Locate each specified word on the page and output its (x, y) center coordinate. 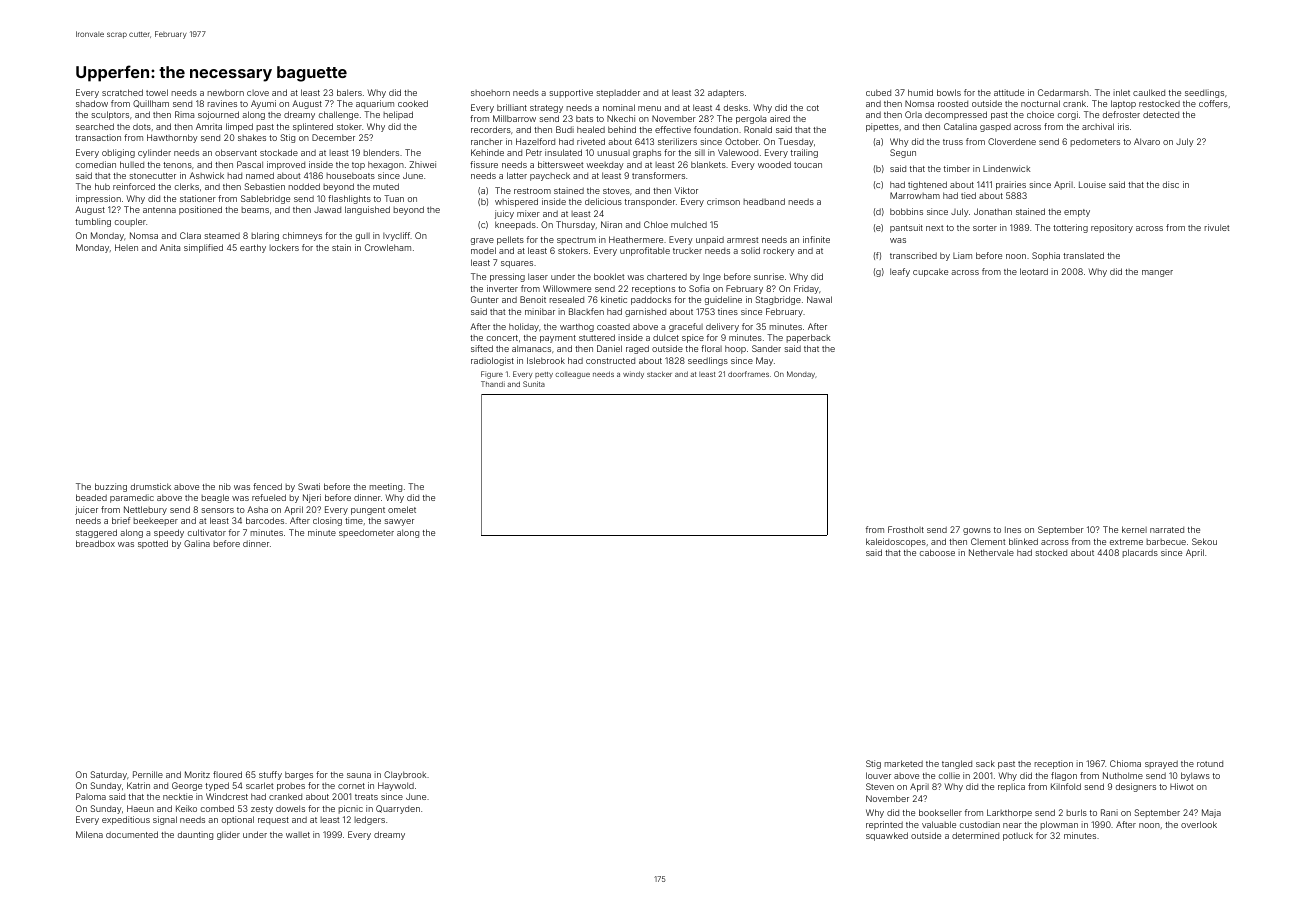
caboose (937, 552)
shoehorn (490, 93)
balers (349, 92)
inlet (1121, 92)
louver (878, 775)
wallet (298, 835)
